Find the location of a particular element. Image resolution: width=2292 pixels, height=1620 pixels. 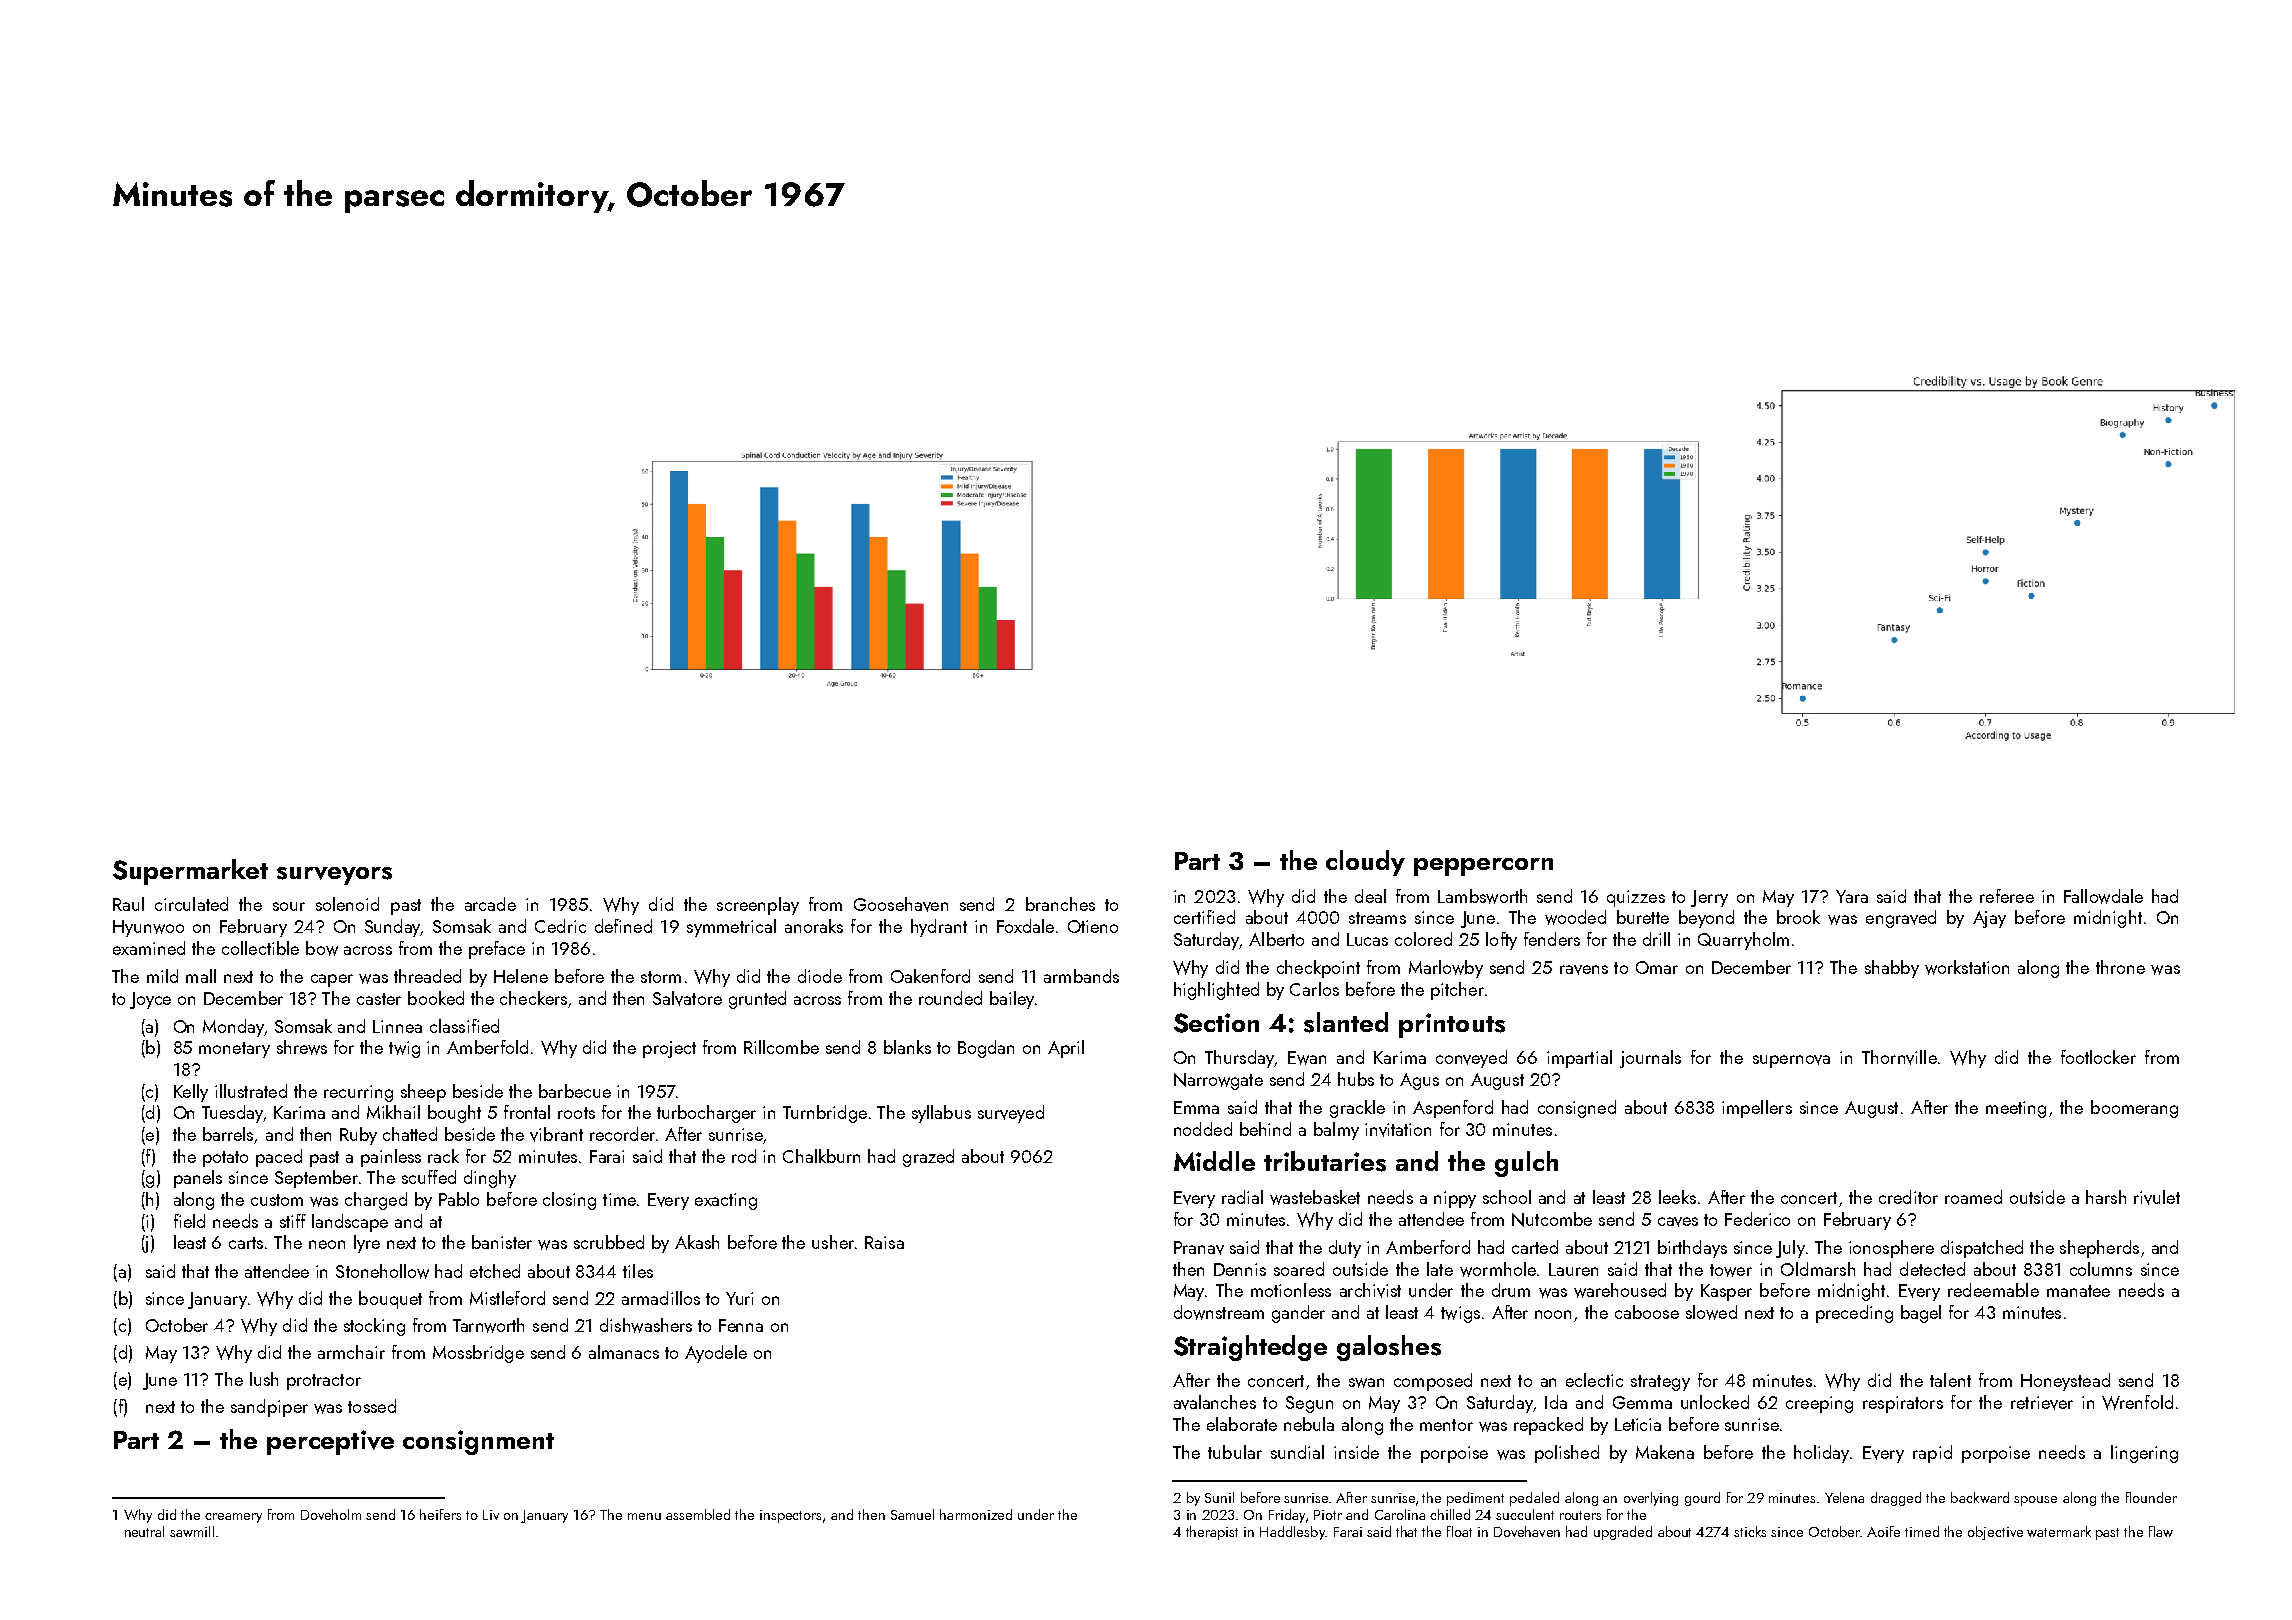

cloudy is located at coordinates (1365, 863).
